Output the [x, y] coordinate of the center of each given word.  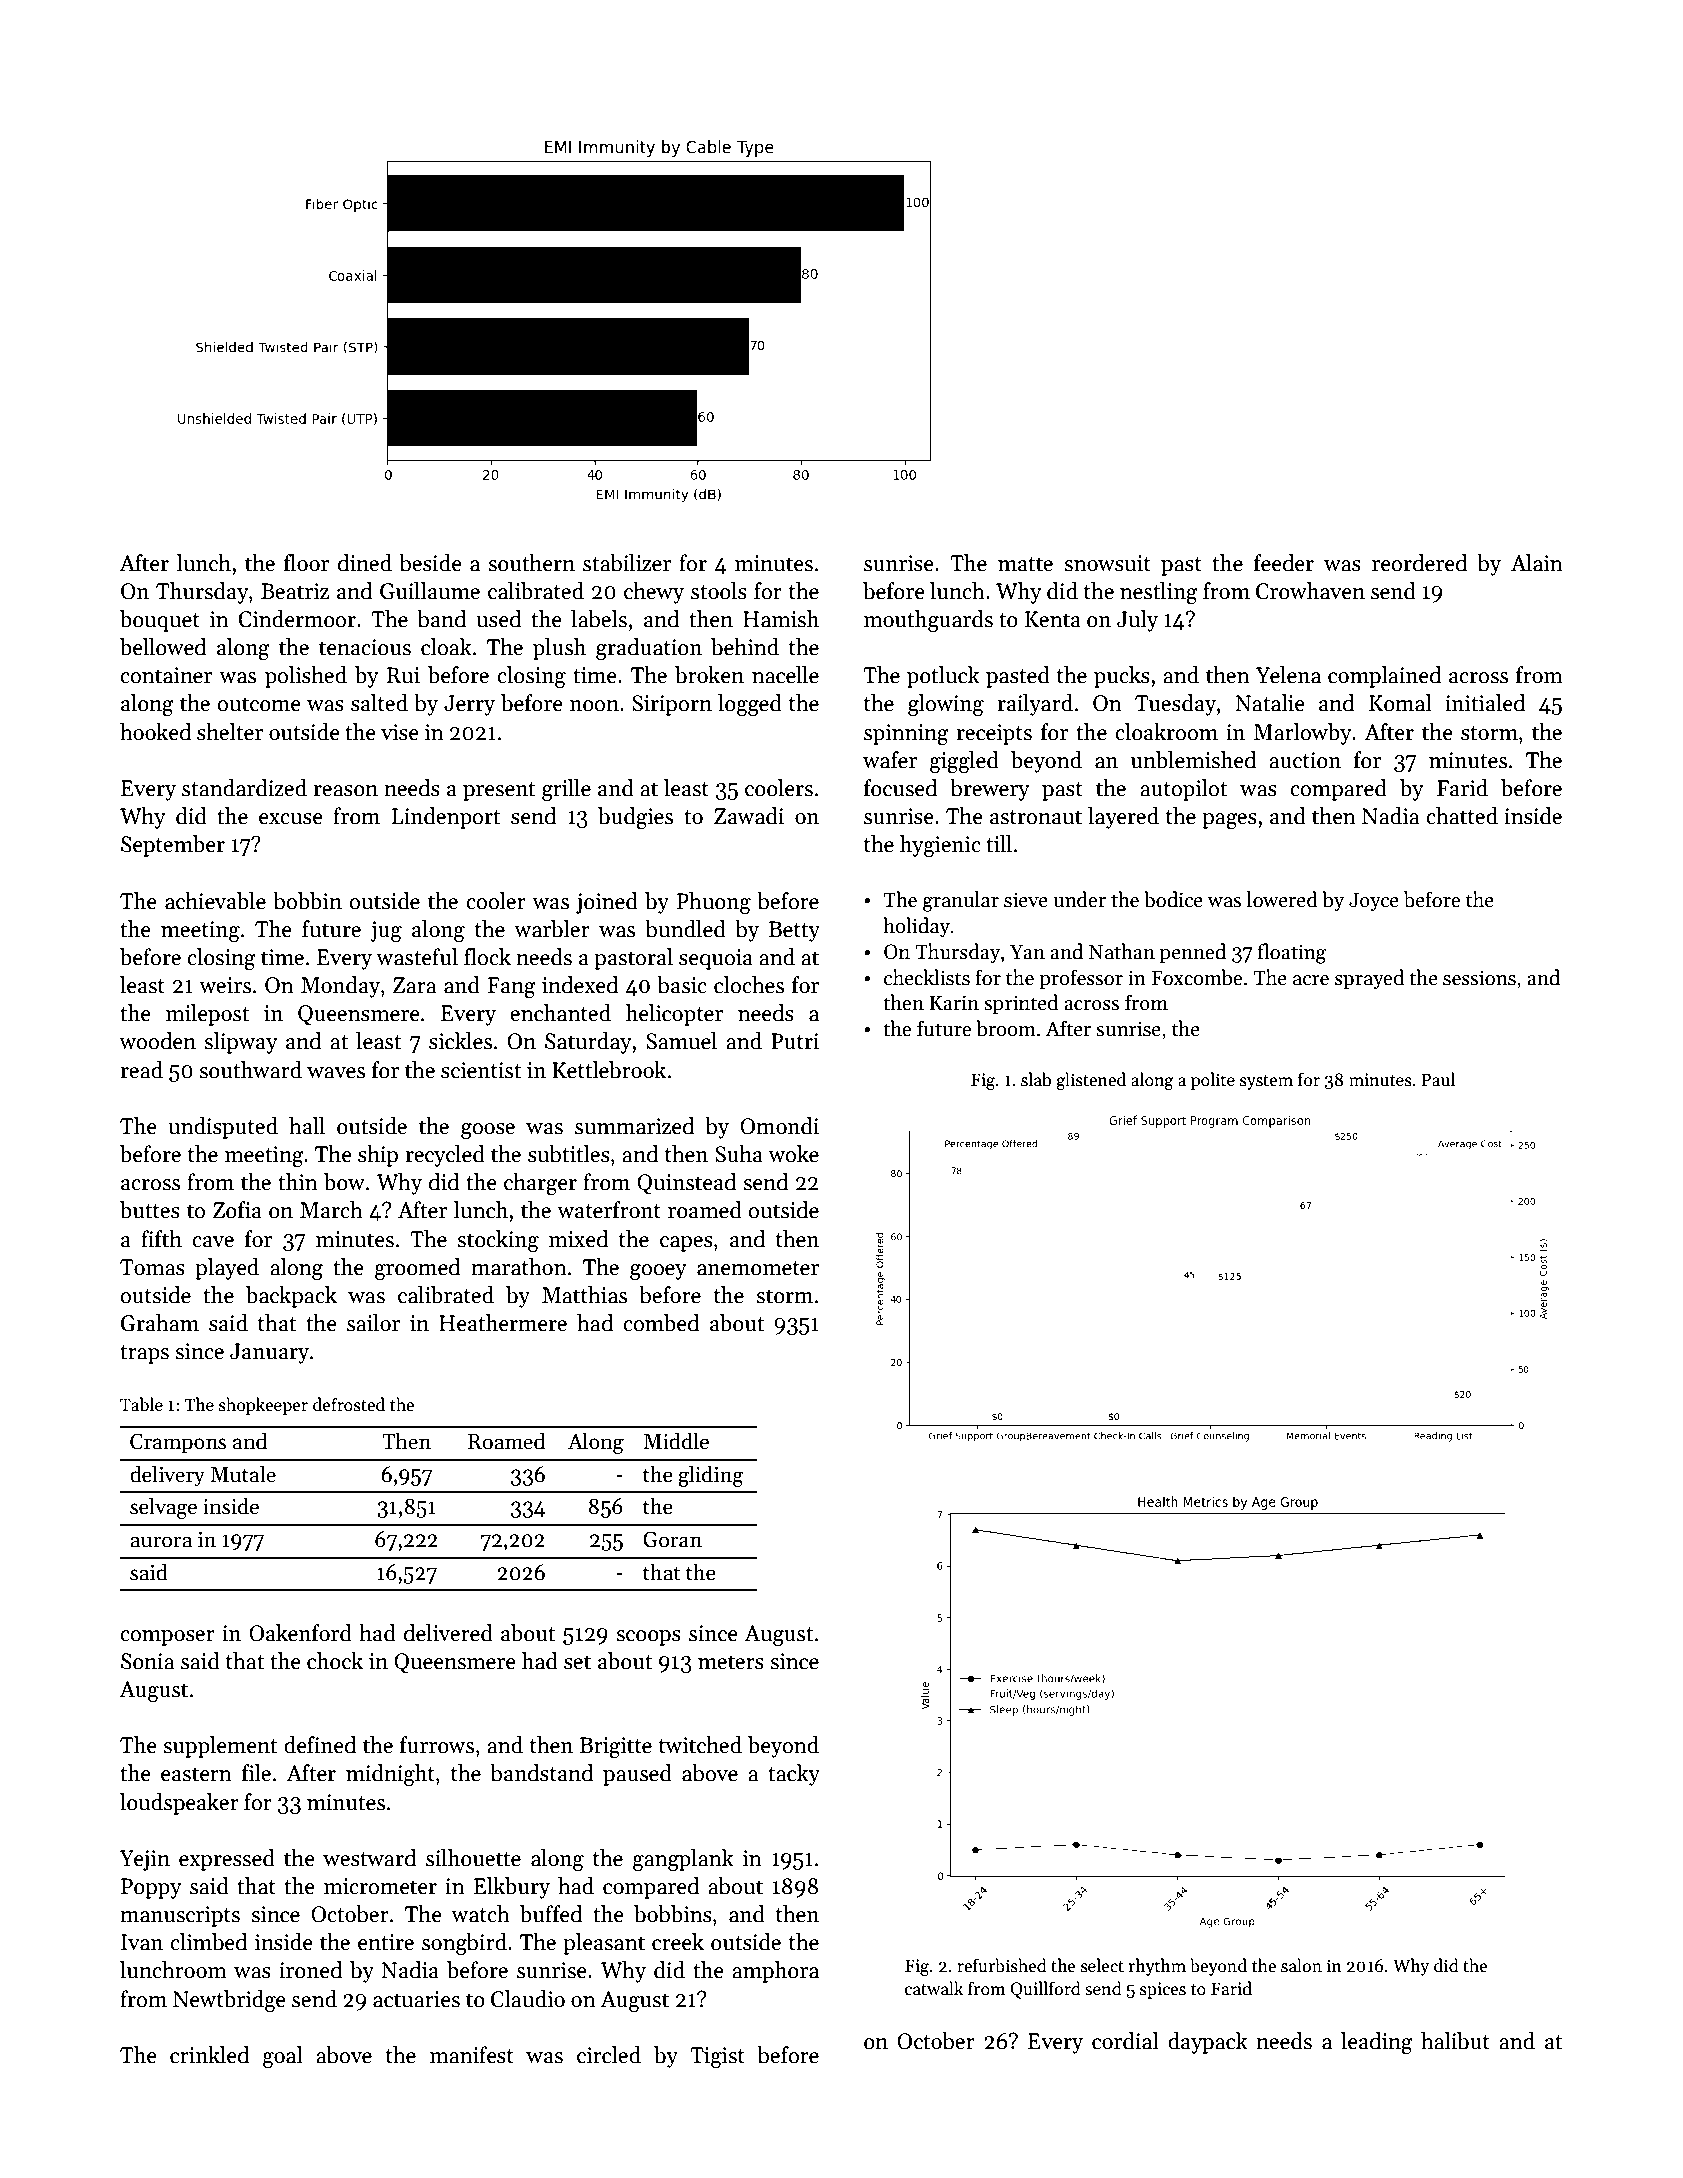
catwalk [934, 1988]
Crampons [178, 1443]
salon [1301, 1965]
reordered [1419, 563]
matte [1025, 564]
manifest [472, 2055]
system [1266, 1082]
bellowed [162, 647]
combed [661, 1323]
